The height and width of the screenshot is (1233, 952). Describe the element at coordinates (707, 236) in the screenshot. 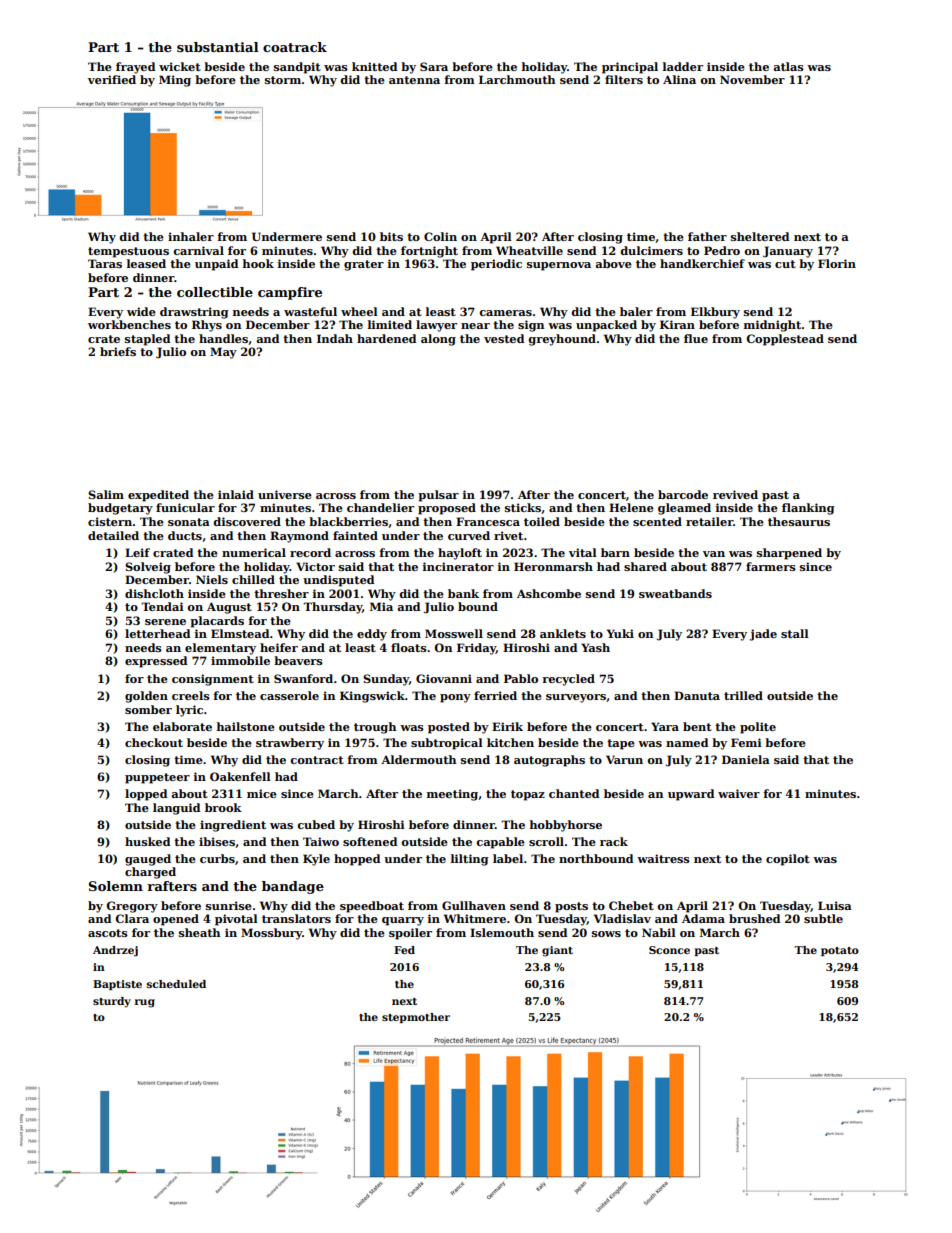

I see `father` at that location.
